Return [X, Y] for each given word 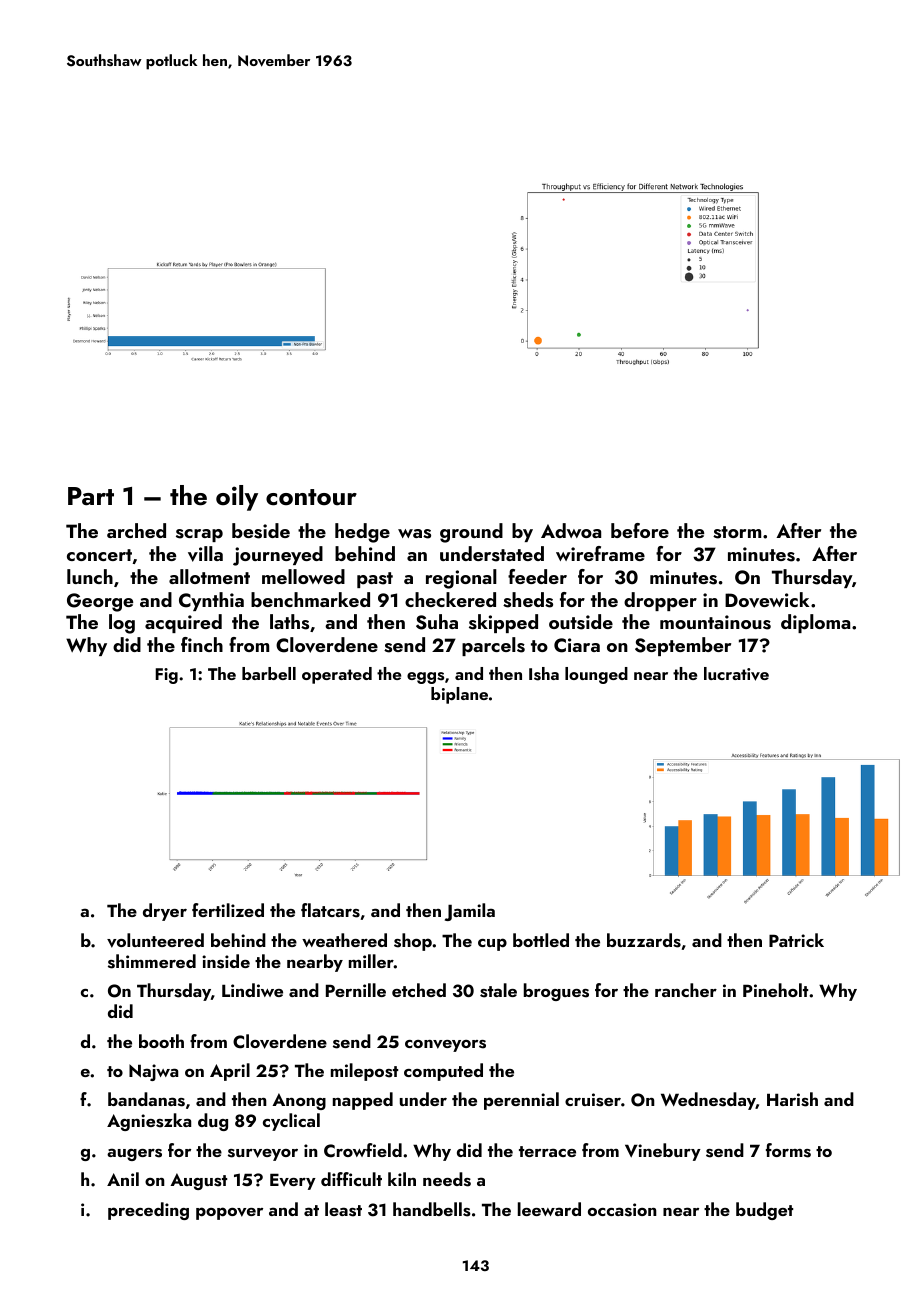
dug [213, 1122]
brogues [556, 992]
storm [737, 532]
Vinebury [663, 1152]
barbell [269, 673]
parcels [493, 646]
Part [91, 496]
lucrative [736, 674]
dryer [165, 912]
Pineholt [775, 990]
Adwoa [571, 530]
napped [363, 1101]
